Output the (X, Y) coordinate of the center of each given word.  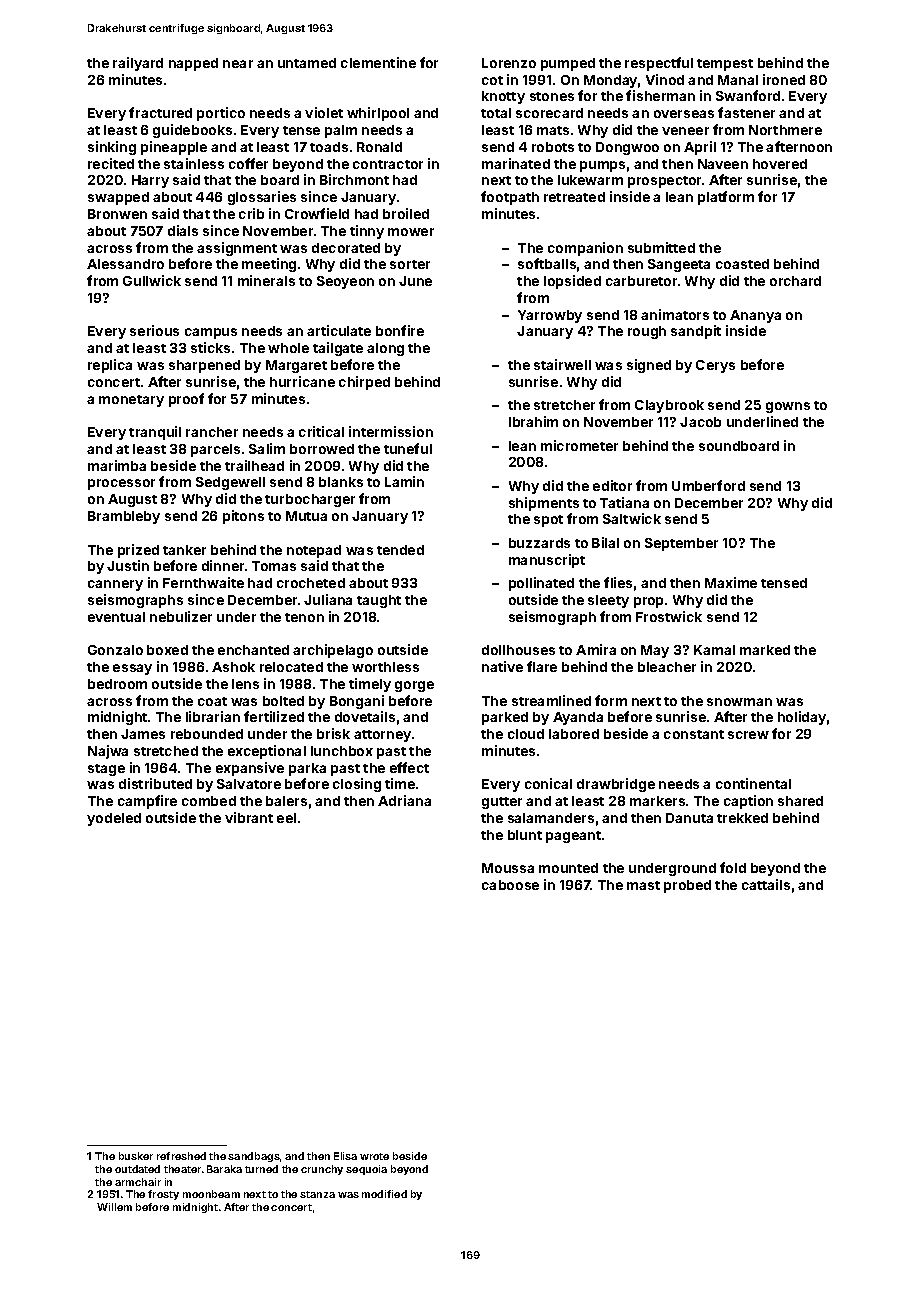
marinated (516, 163)
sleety (608, 601)
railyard (138, 64)
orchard (795, 281)
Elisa (345, 1156)
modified (384, 1194)
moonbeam (211, 1194)
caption (748, 802)
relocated (291, 667)
